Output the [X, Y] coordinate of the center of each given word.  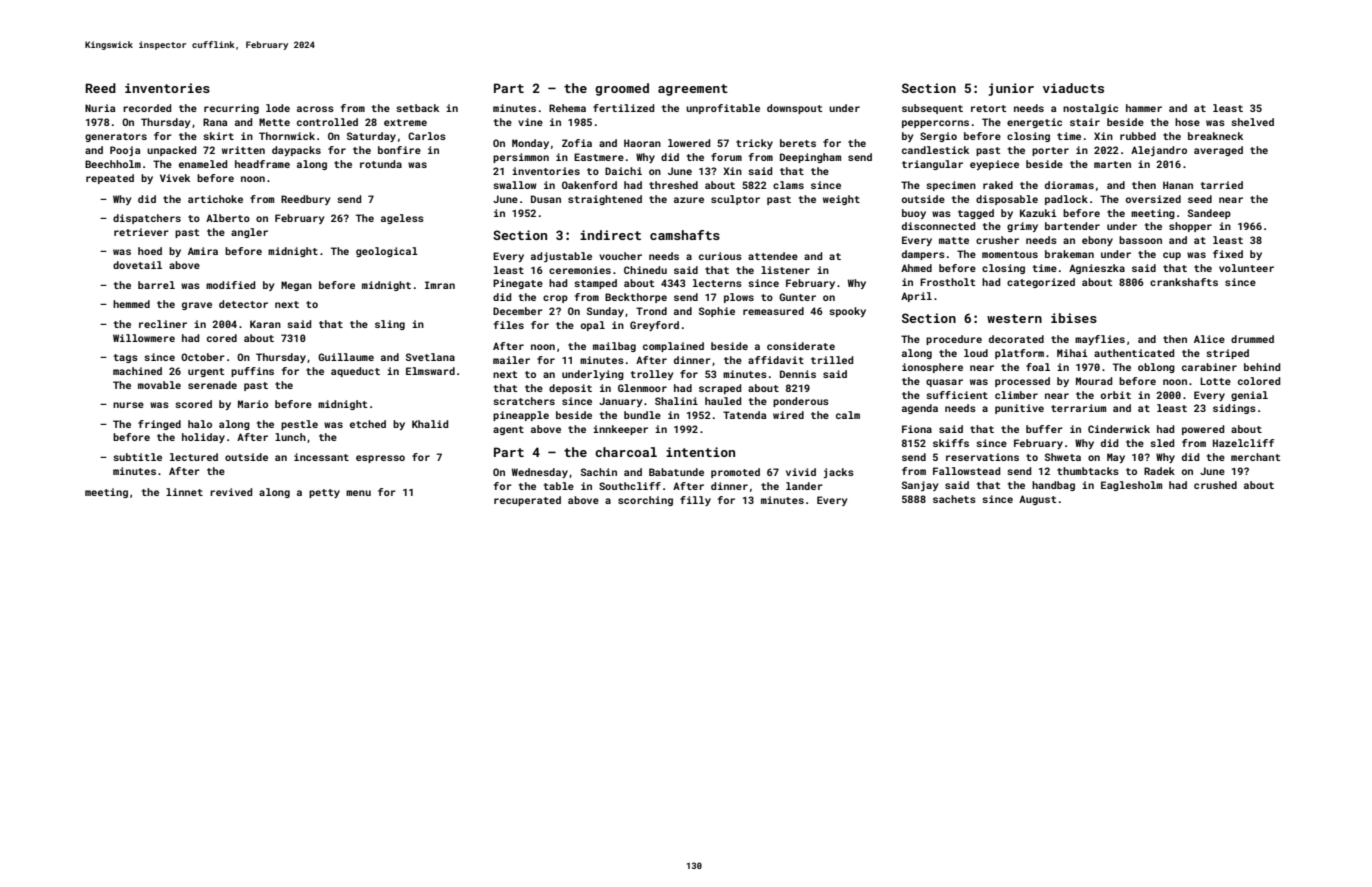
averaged [1218, 151]
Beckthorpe [636, 298]
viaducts [1073, 88]
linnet [184, 492]
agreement [693, 90]
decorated [1016, 339]
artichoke [215, 199]
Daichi [623, 171]
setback [417, 108]
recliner [163, 324]
